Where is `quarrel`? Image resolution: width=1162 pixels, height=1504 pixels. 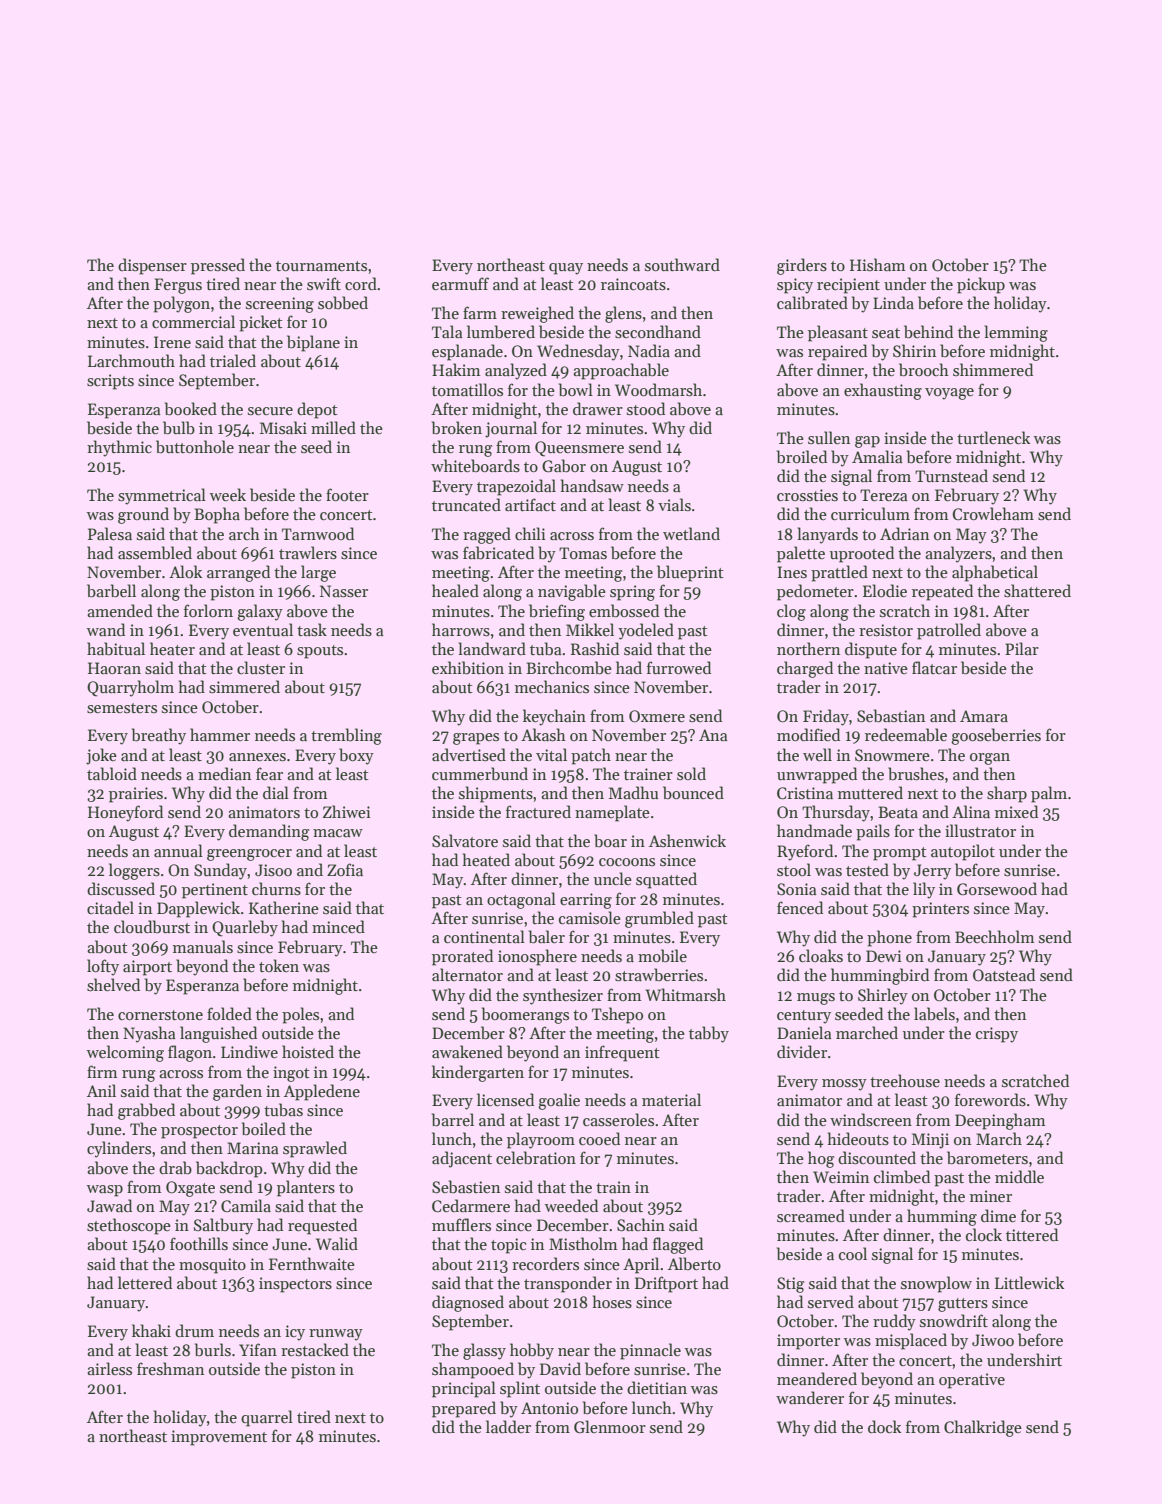
quarrel is located at coordinates (267, 1418).
